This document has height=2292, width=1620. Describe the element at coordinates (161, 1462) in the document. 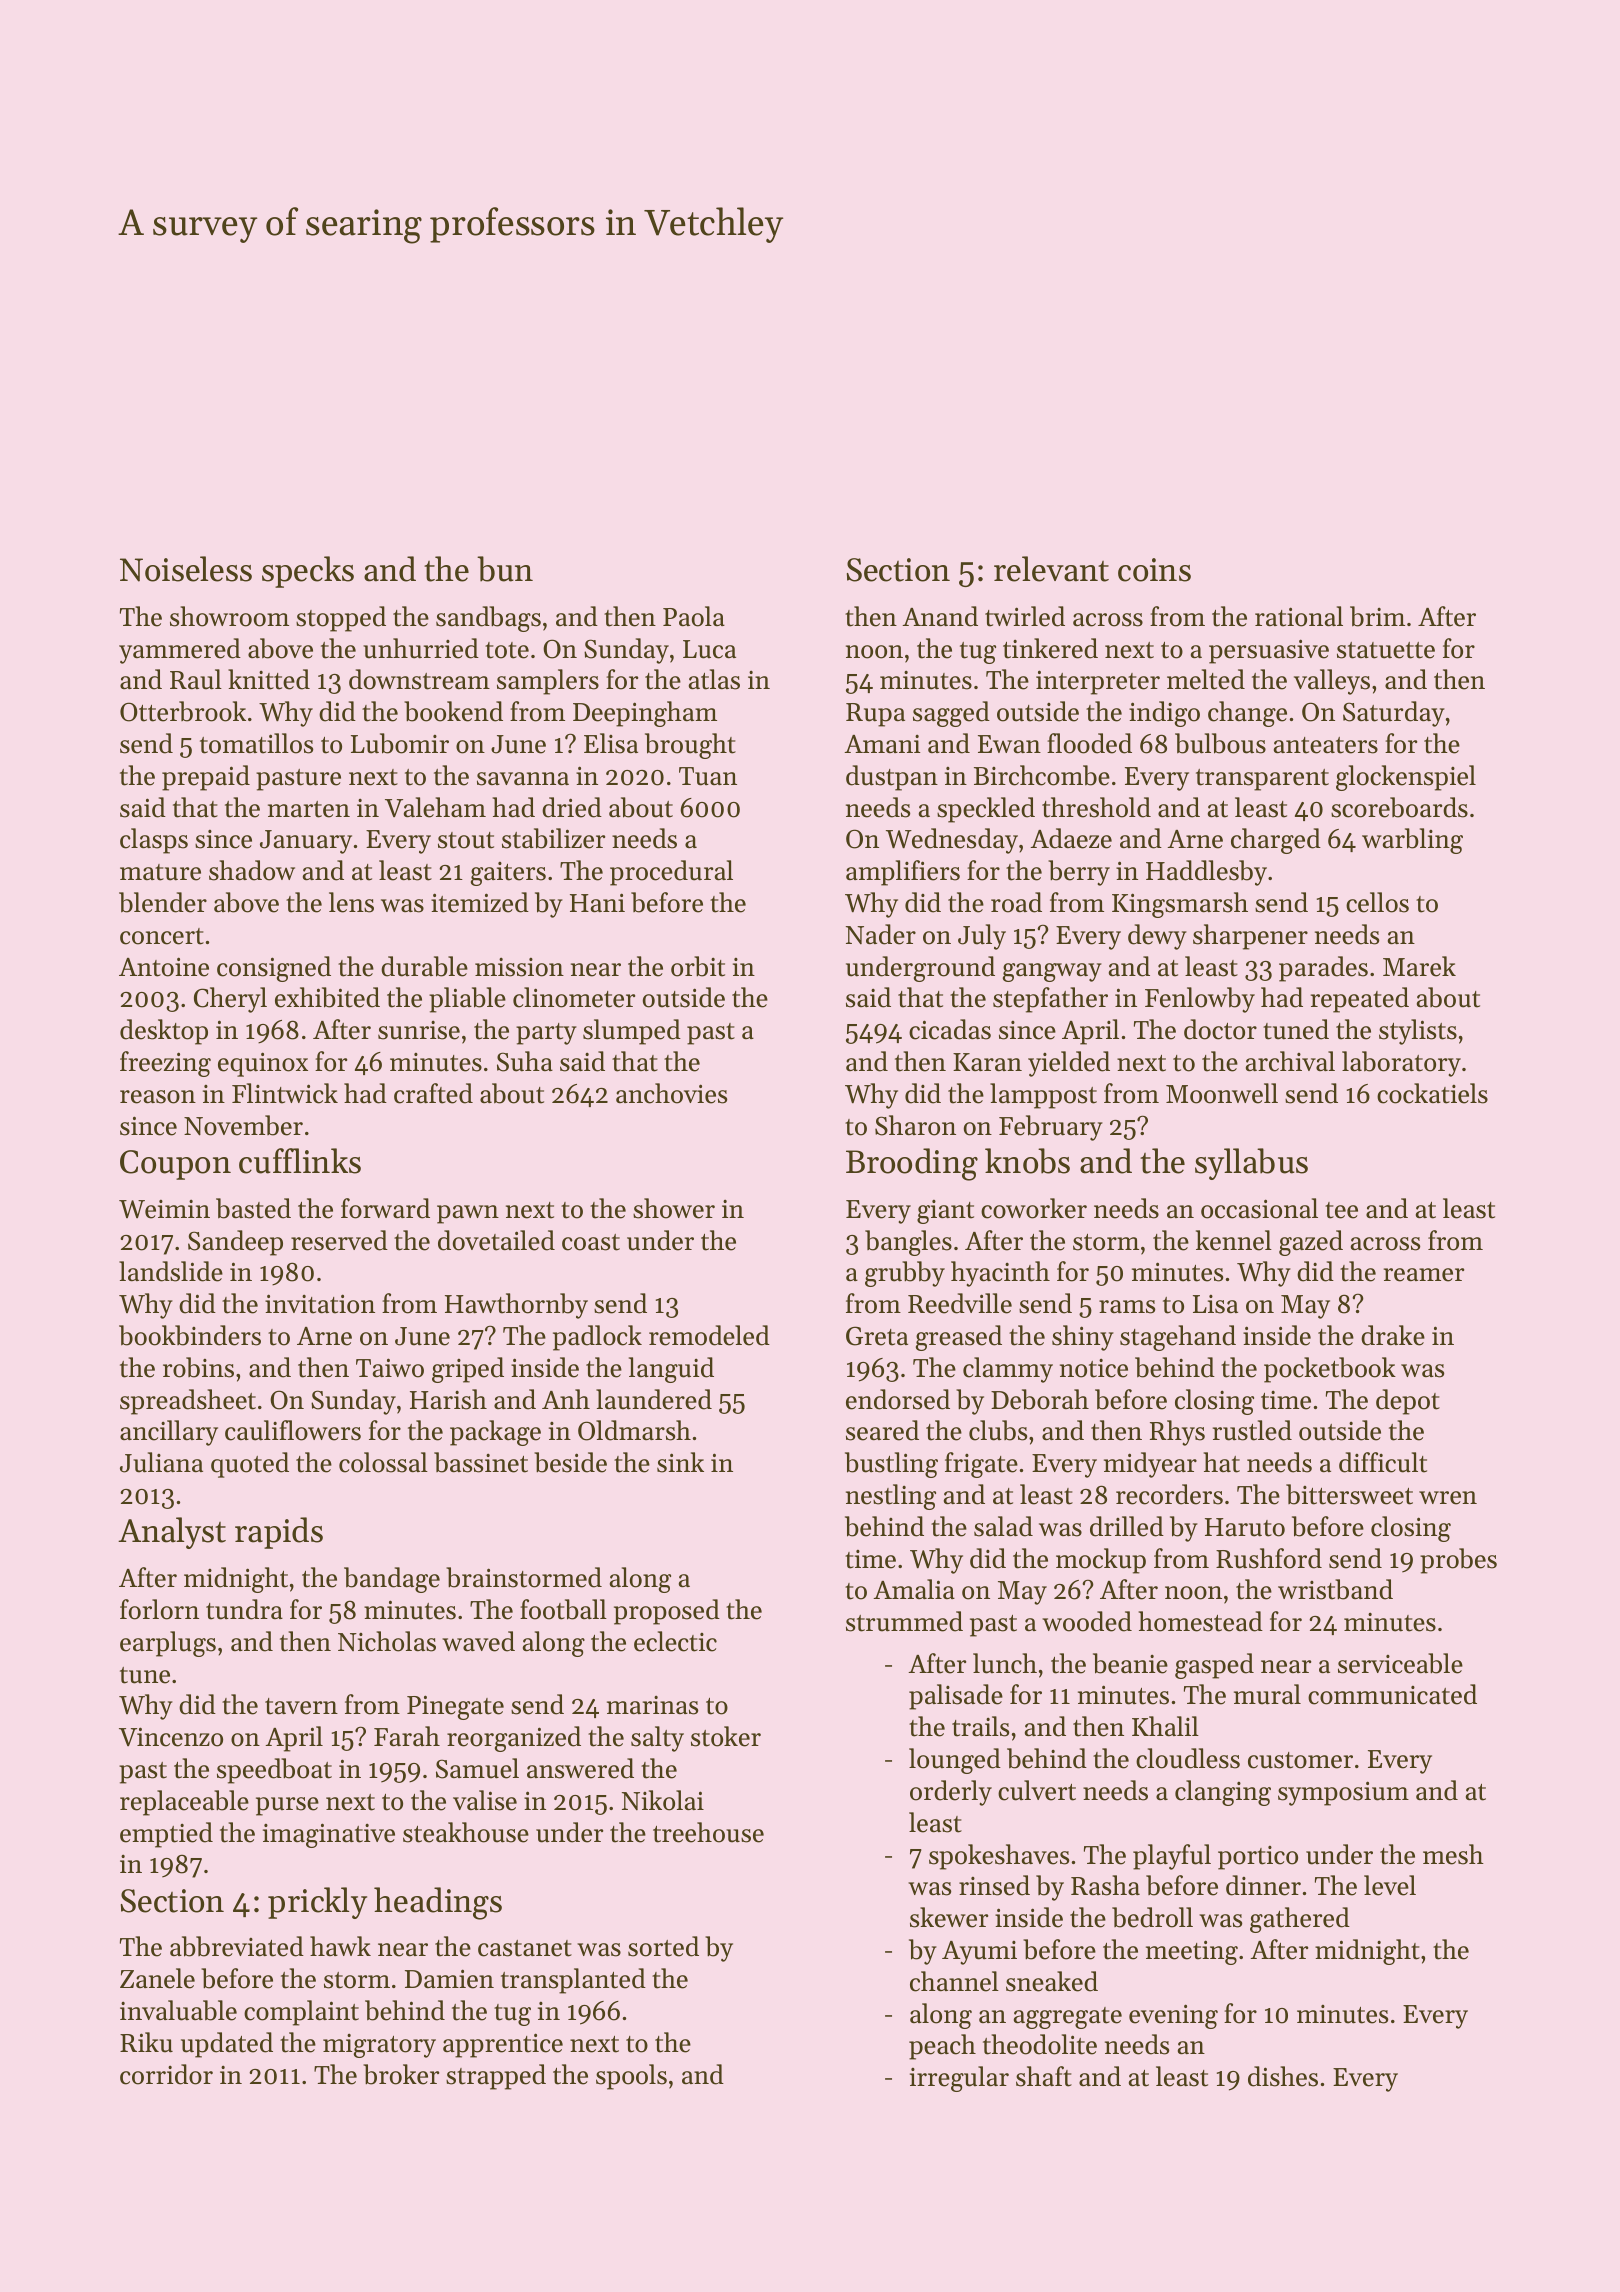

I see `Juliana` at that location.
